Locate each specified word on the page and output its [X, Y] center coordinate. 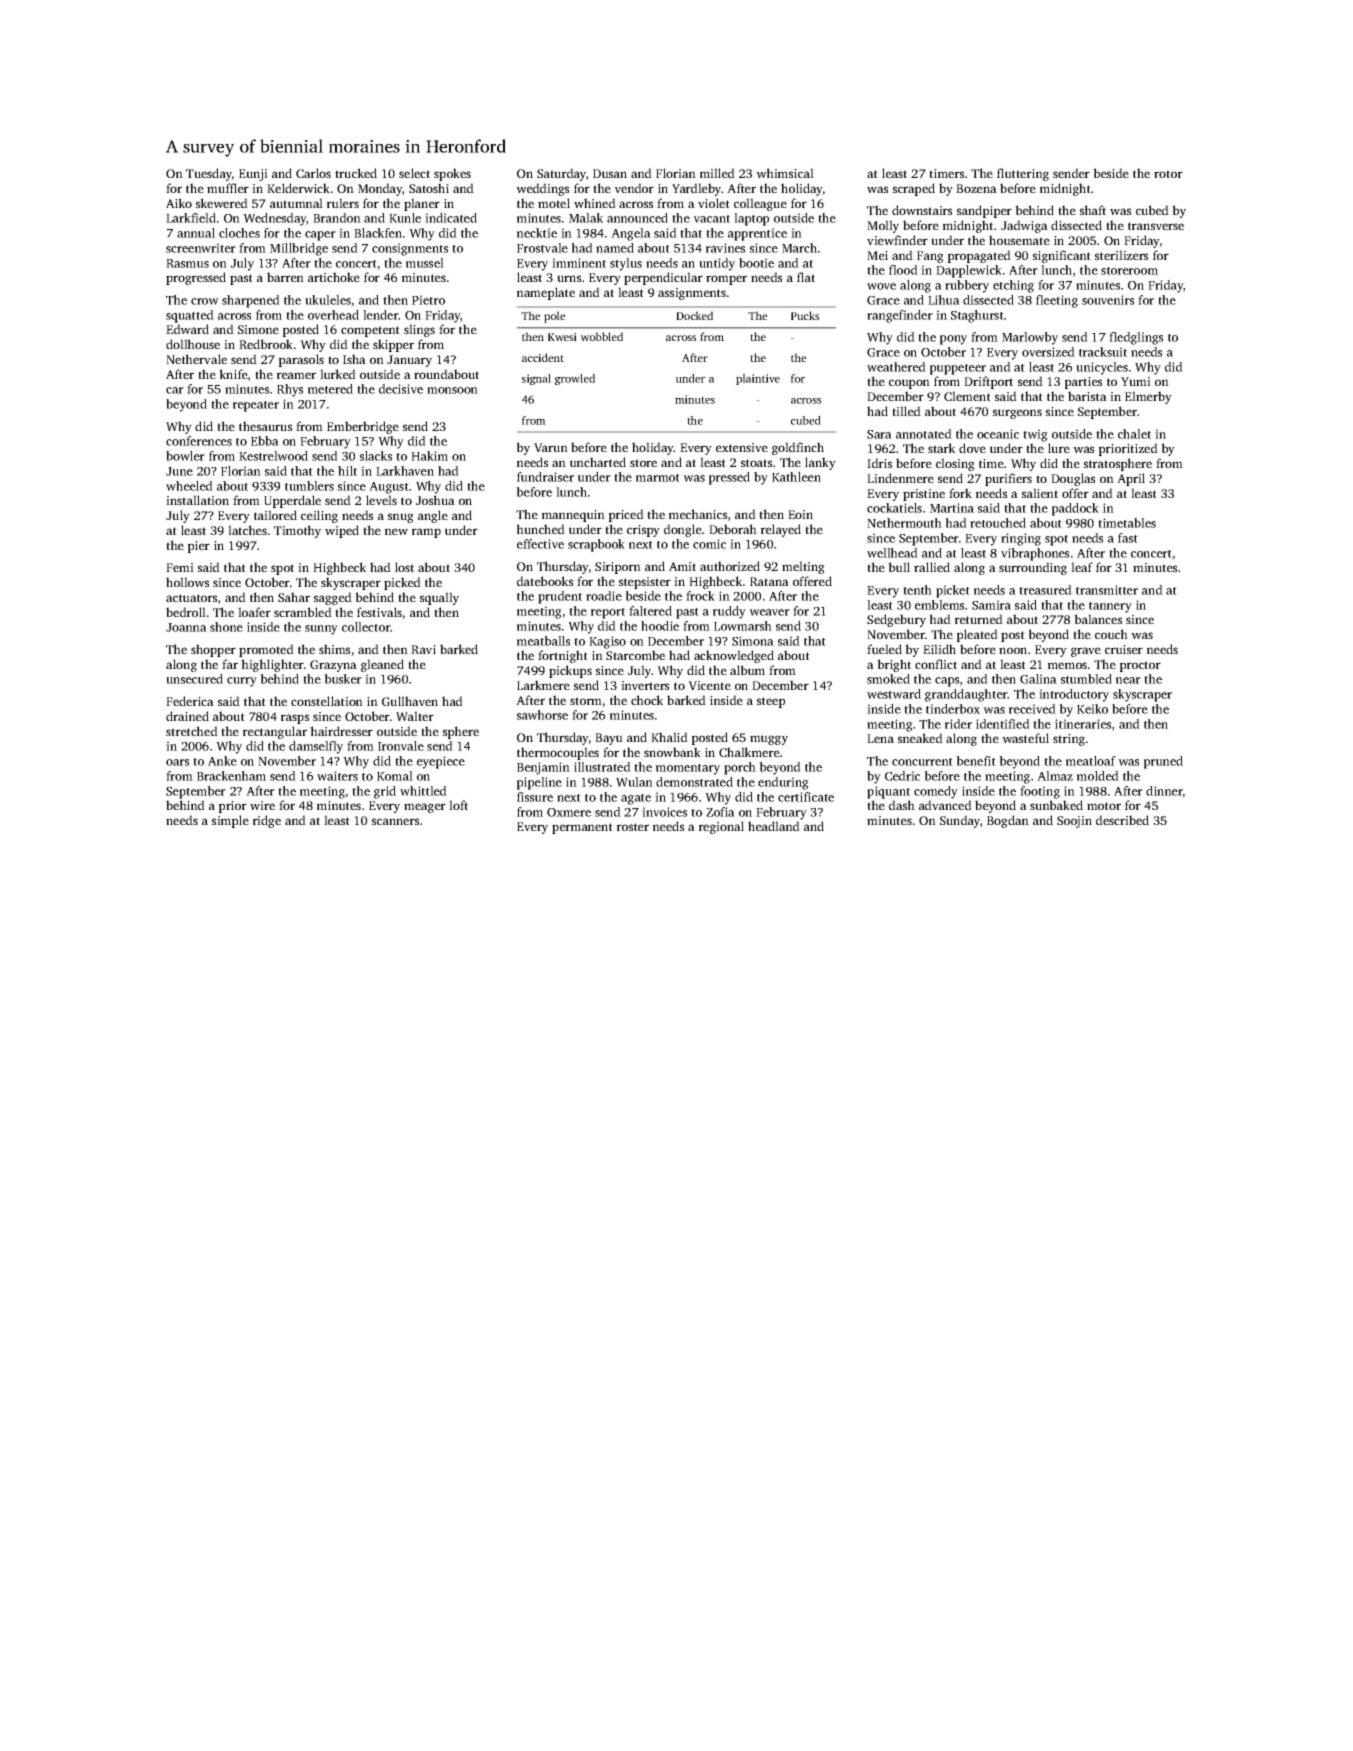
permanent [582, 828]
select [414, 173]
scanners [395, 821]
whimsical [785, 173]
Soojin [1074, 822]
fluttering [1023, 174]
